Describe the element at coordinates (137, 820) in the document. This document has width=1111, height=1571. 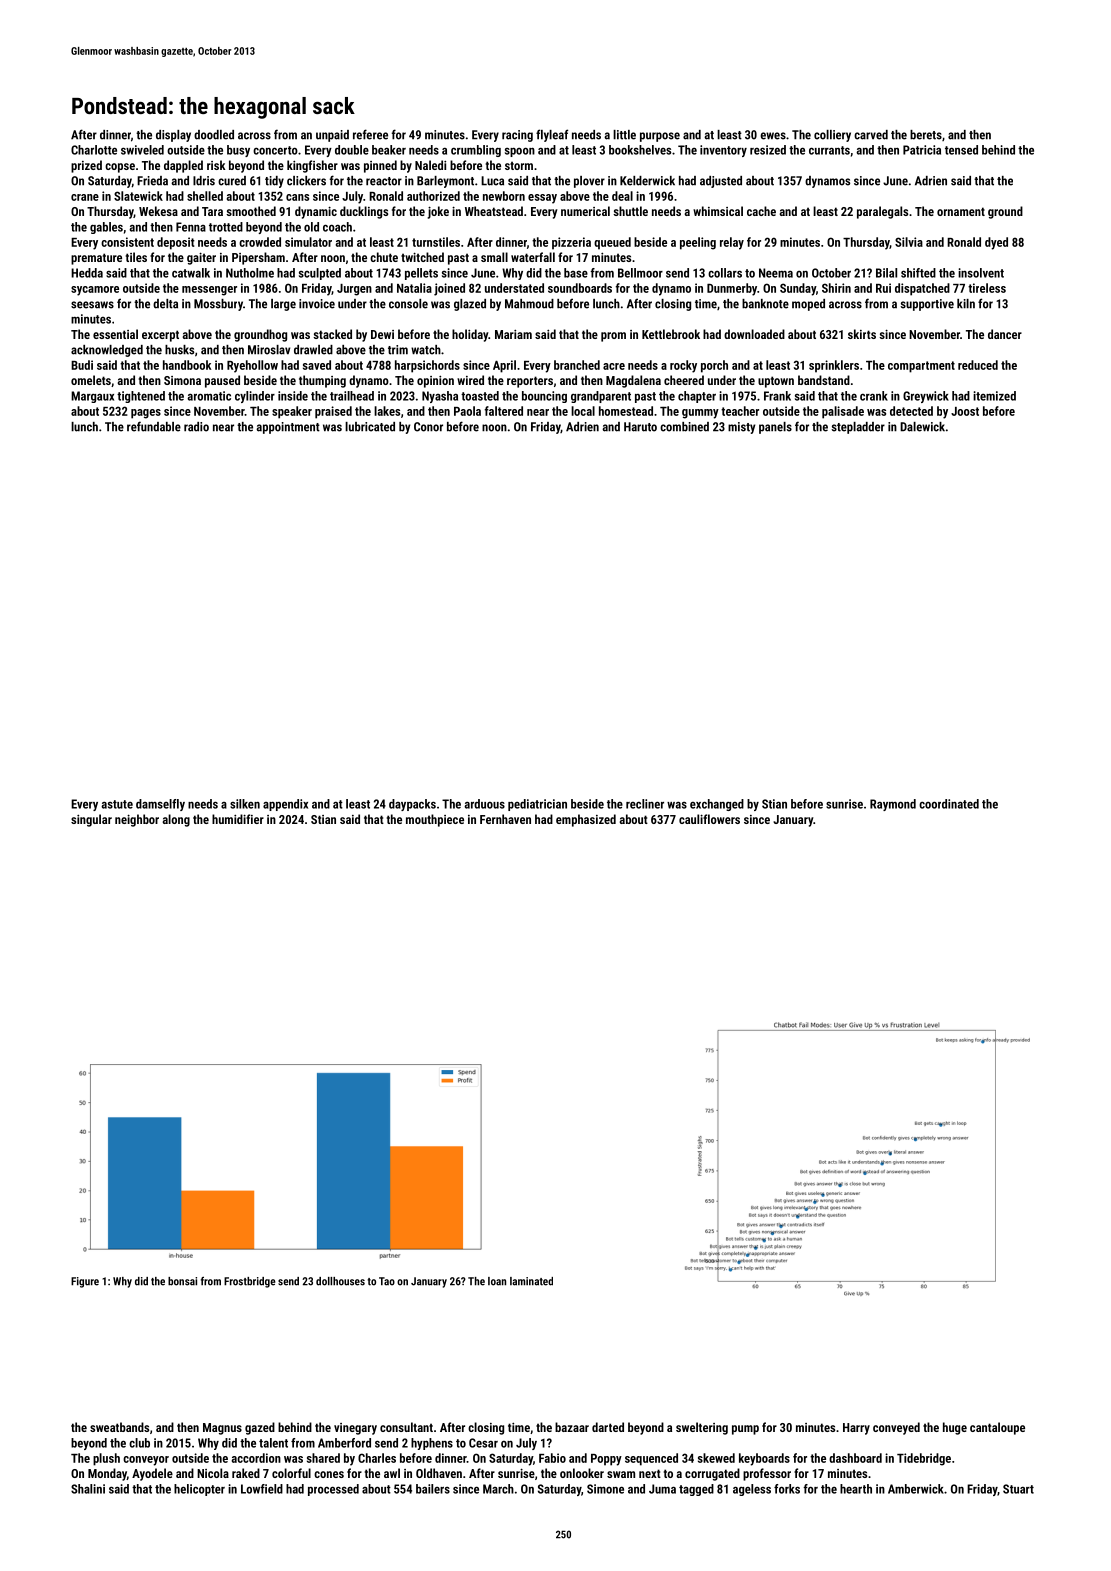
I see `neighbor` at that location.
